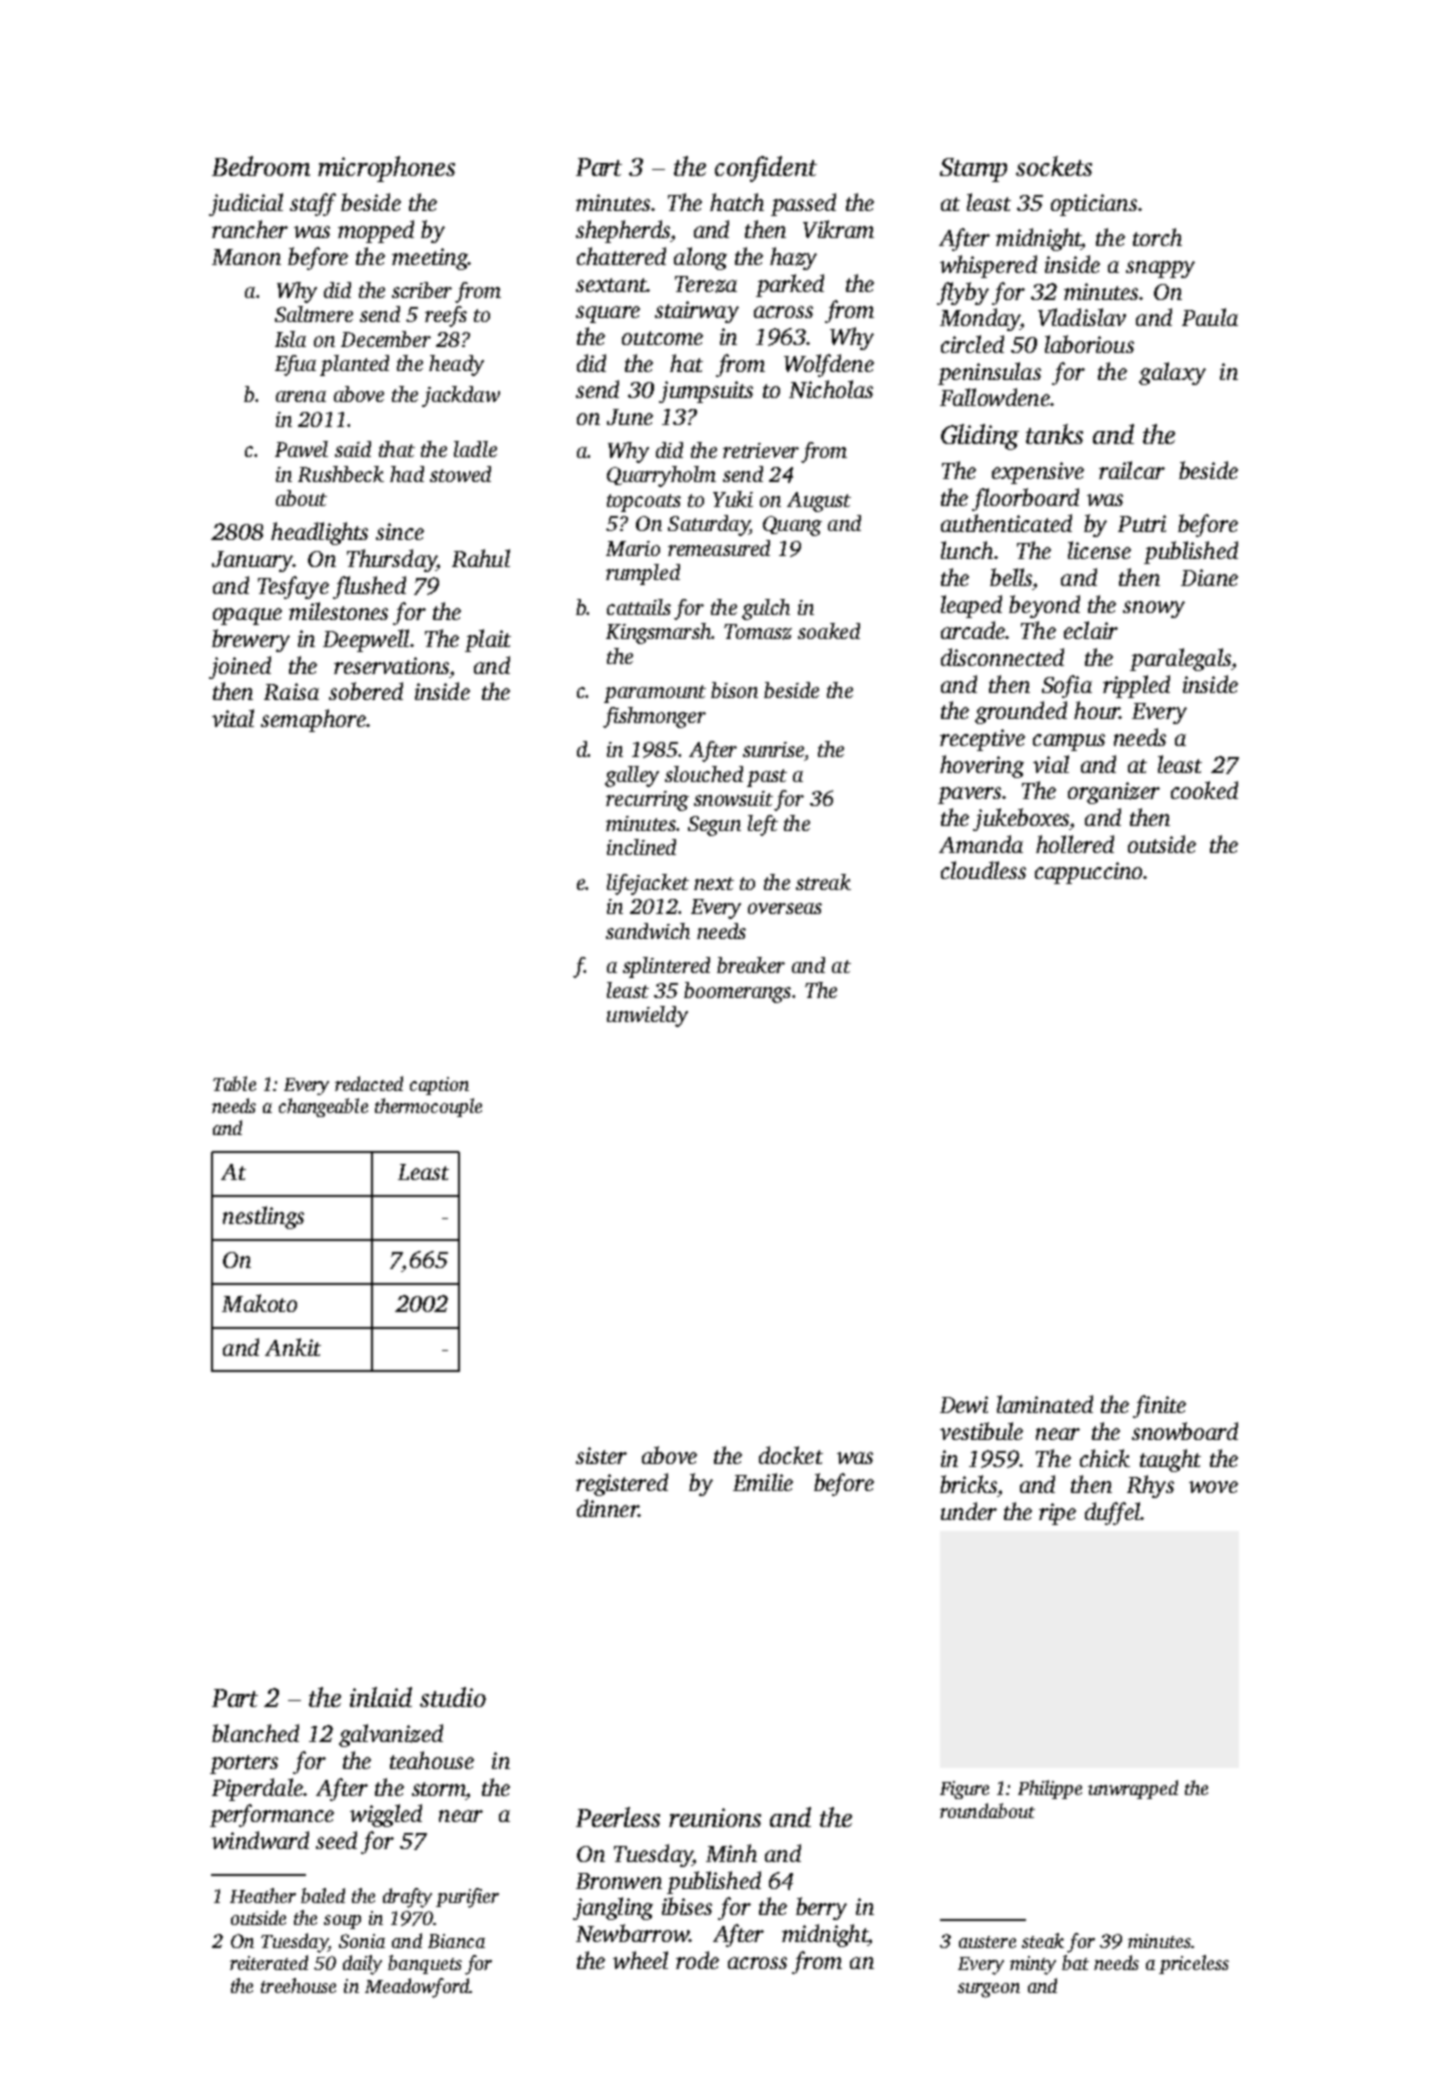  I want to click on eclair, so click(1091, 630).
